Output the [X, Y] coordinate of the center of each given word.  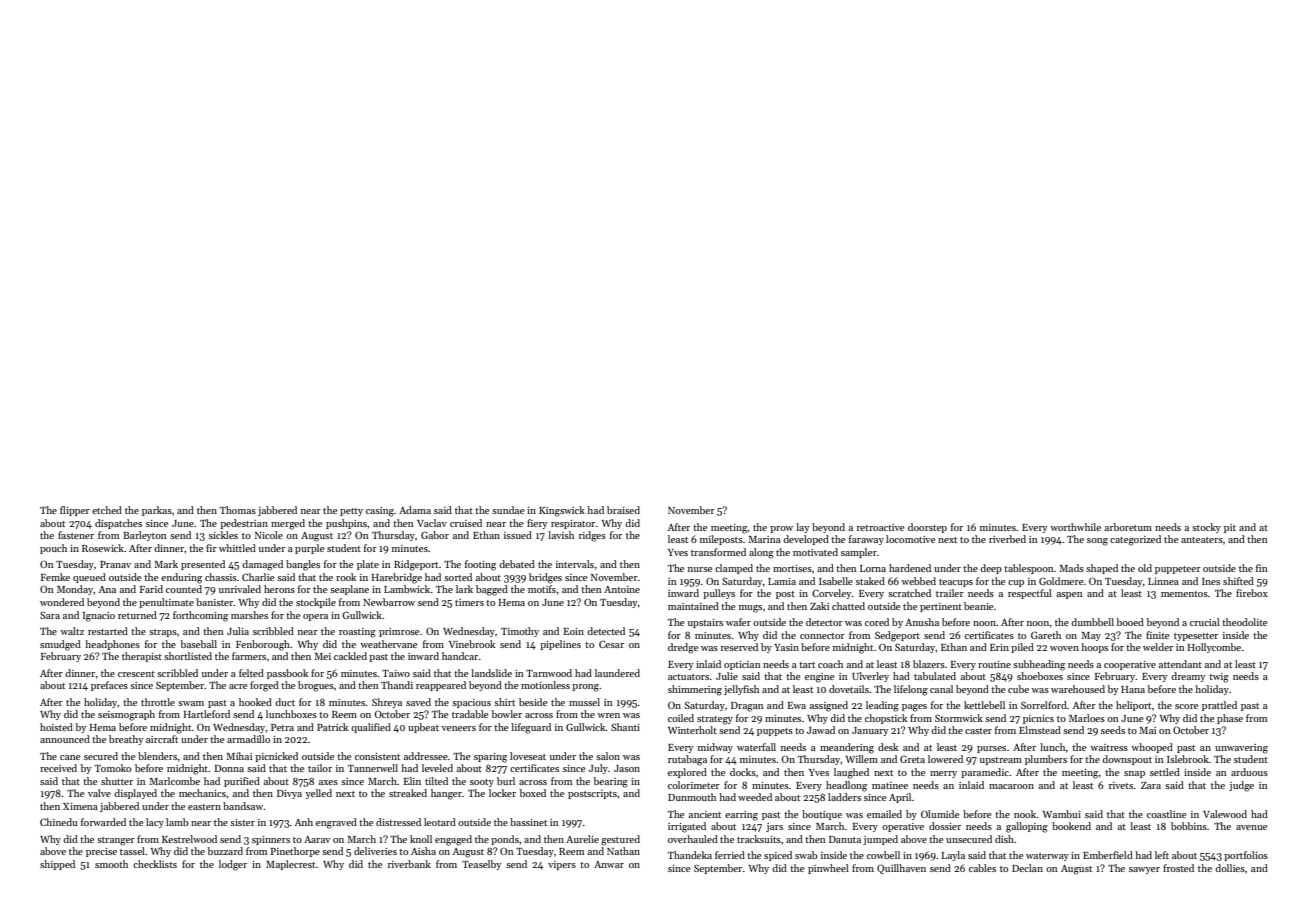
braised [623, 510]
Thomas [238, 510]
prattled [1219, 706]
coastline [1166, 814]
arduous [1249, 772]
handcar [460, 656]
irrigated [687, 827]
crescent [136, 674]
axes [328, 782]
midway [715, 748]
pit [1230, 528]
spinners [271, 840]
